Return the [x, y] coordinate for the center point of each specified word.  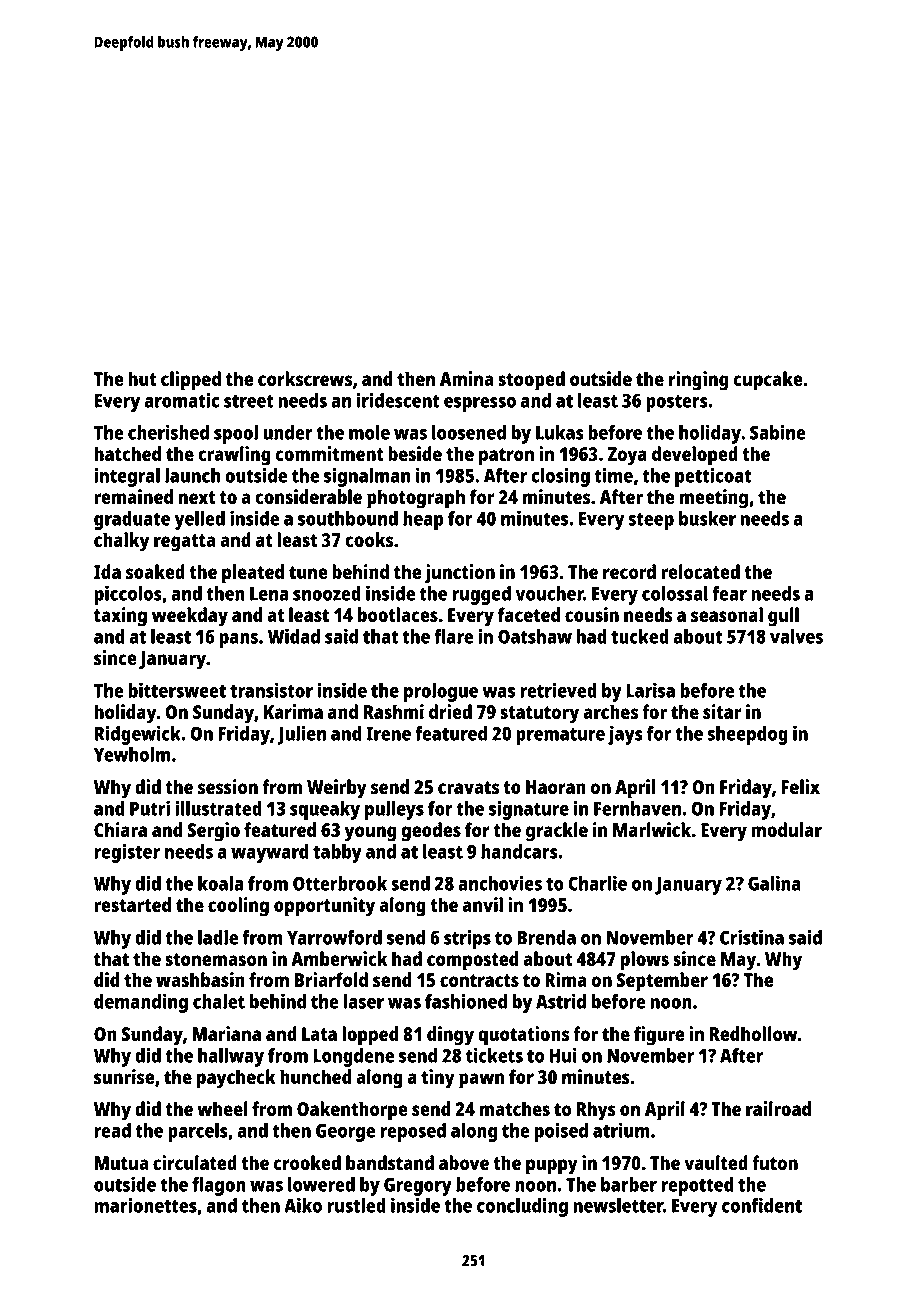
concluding [522, 1207]
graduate [132, 520]
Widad [294, 636]
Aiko [303, 1205]
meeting [714, 499]
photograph [416, 499]
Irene [388, 734]
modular [786, 829]
